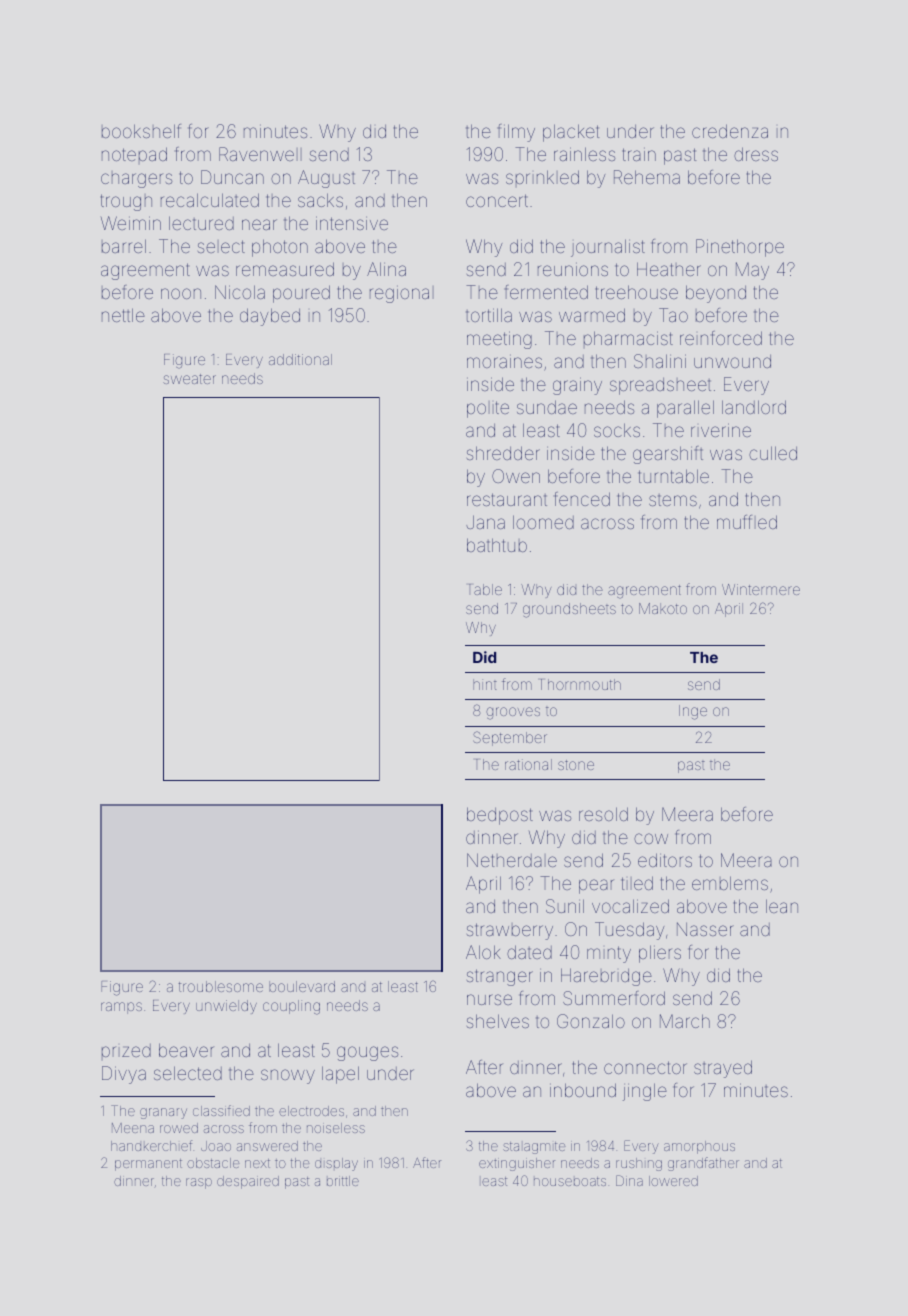  I want to click on treehouse, so click(637, 292).
